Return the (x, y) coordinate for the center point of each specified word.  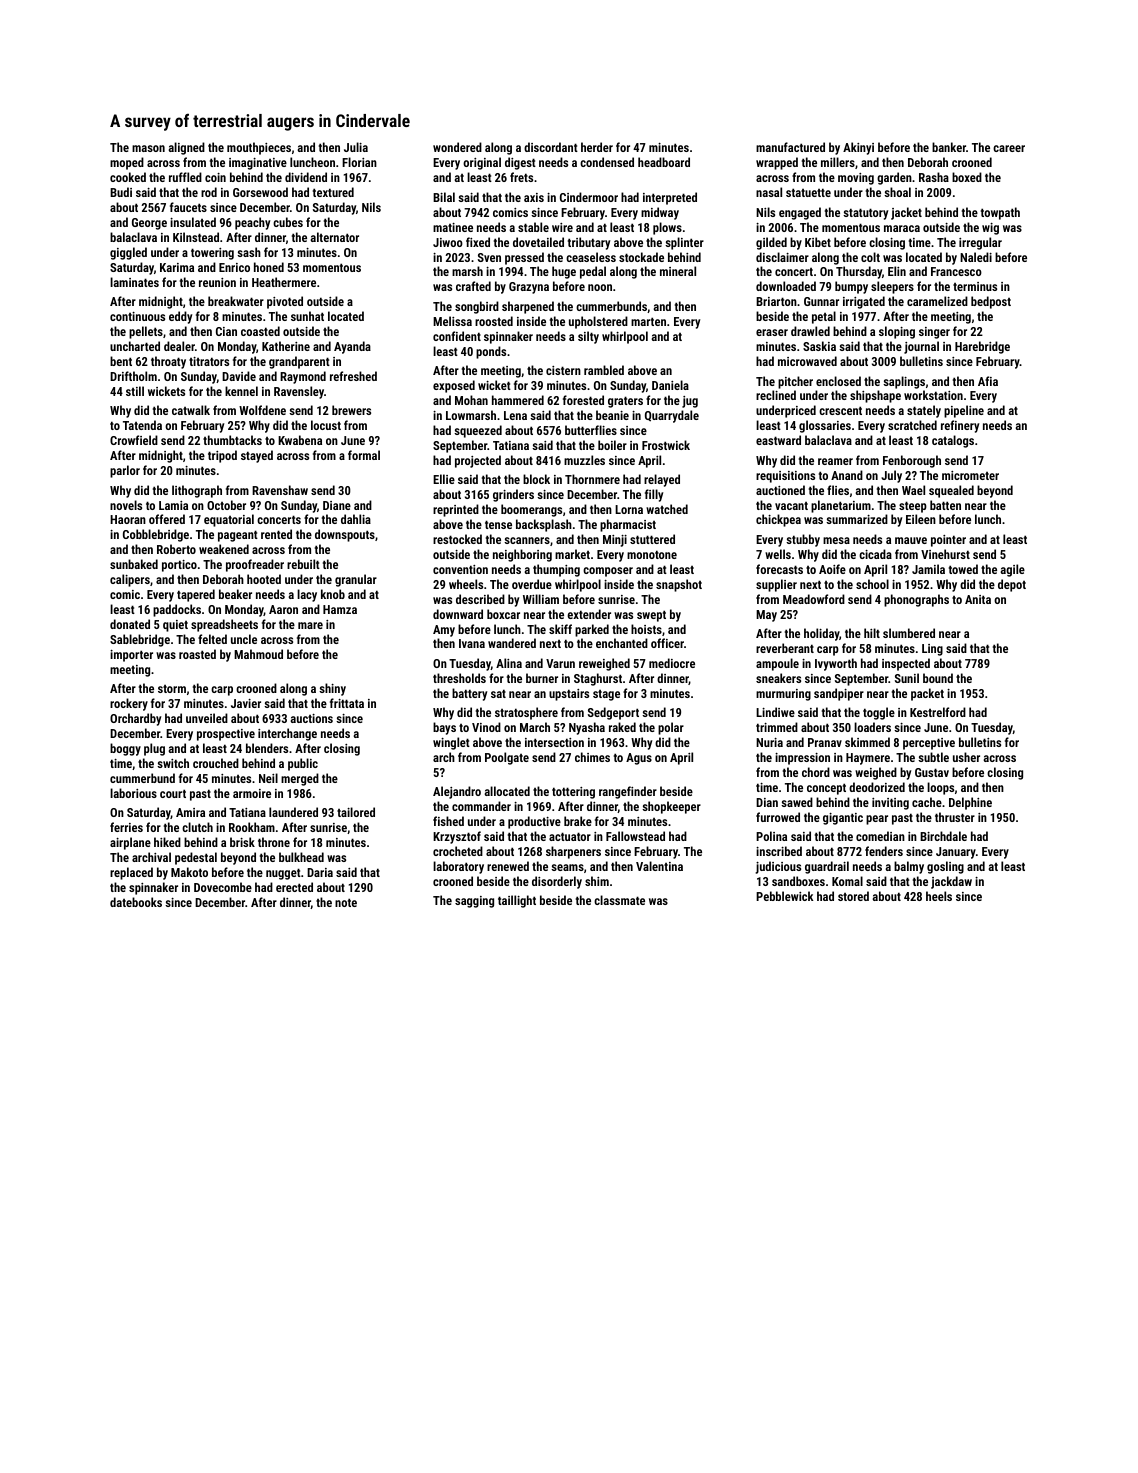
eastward (778, 440)
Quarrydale (672, 416)
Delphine (970, 803)
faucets (188, 207)
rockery (129, 704)
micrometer (970, 475)
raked (622, 727)
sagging (474, 902)
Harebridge (982, 347)
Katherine (286, 346)
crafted (473, 286)
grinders (513, 495)
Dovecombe (223, 887)
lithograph (197, 491)
